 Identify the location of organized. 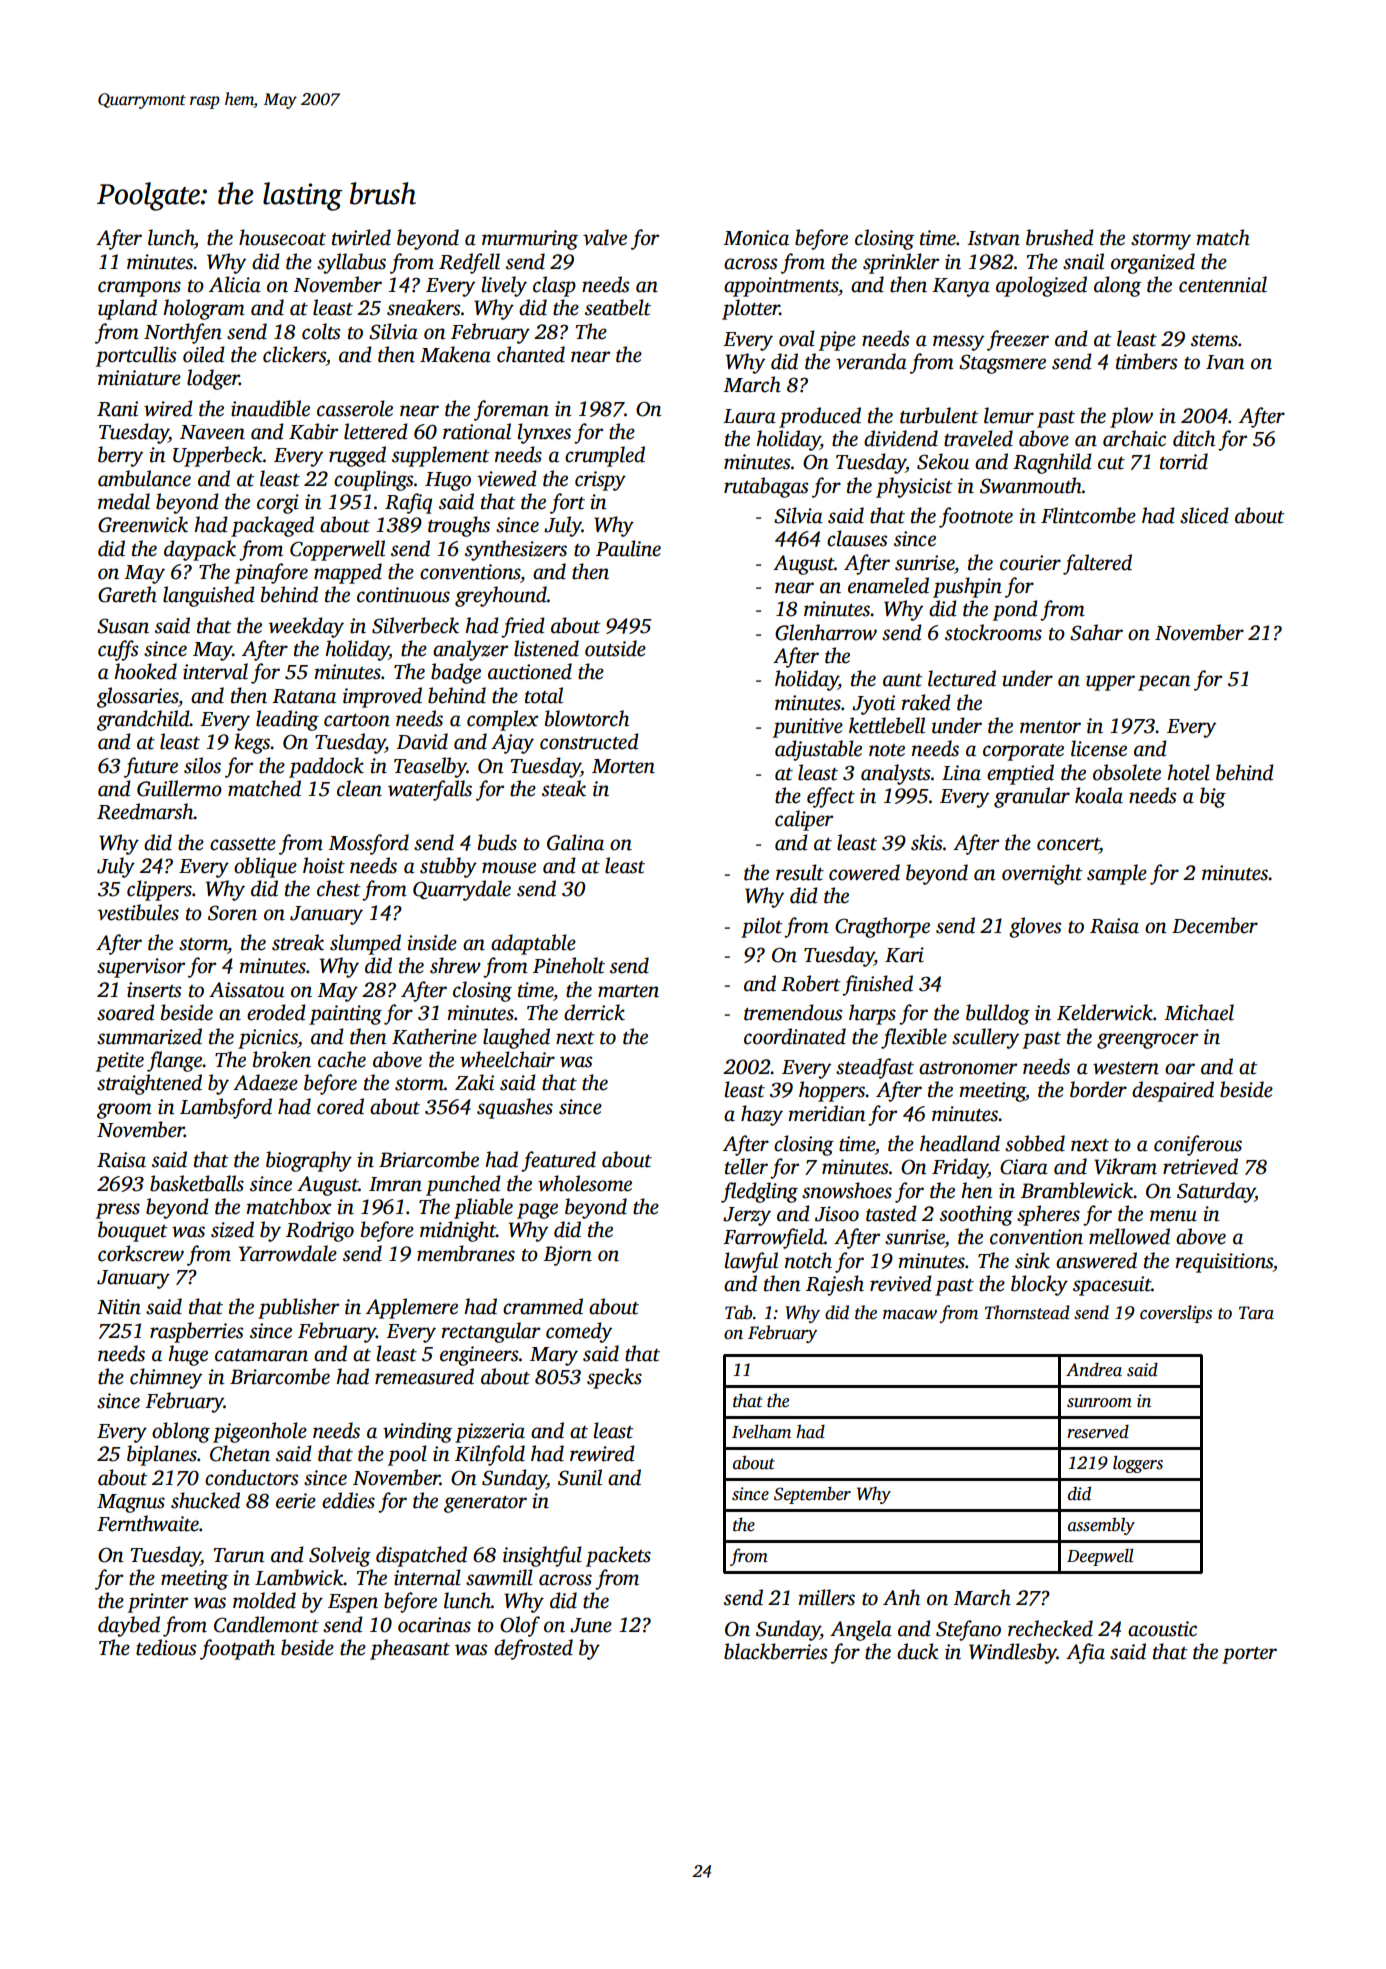
(1153, 263).
